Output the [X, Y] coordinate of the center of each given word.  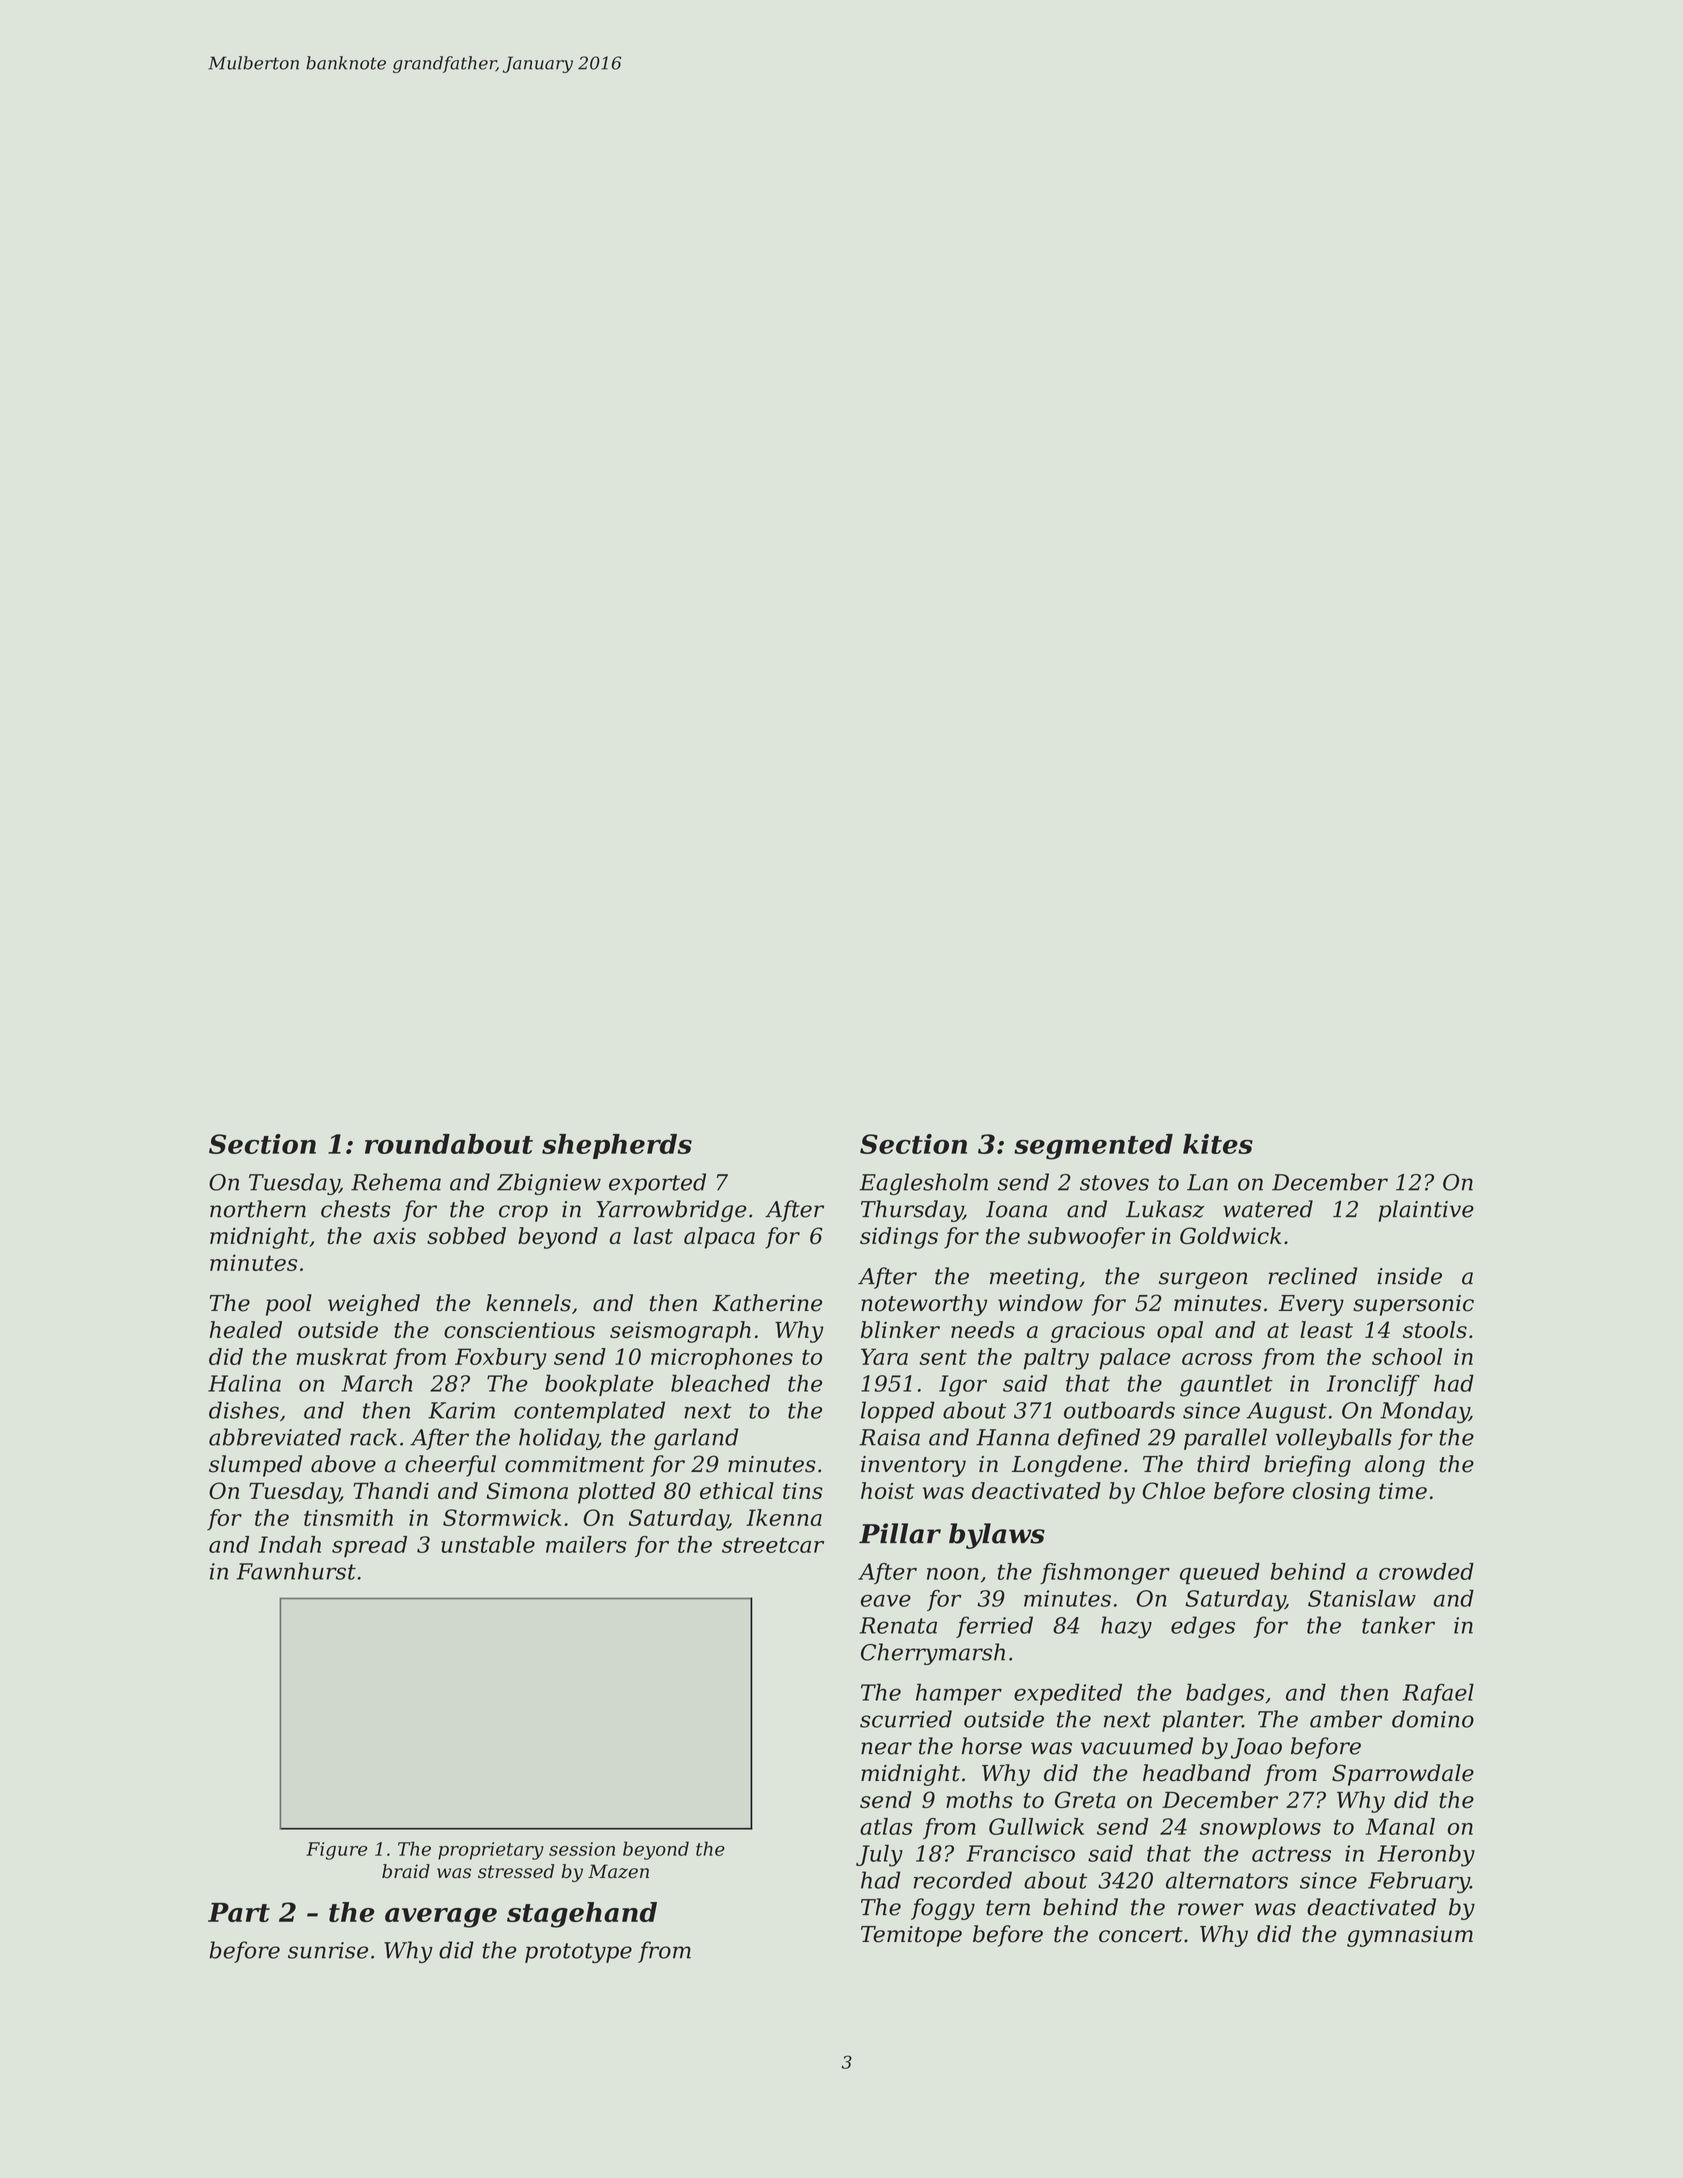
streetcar [773, 1545]
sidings [899, 1238]
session [582, 1849]
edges [1203, 1627]
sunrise [328, 1950]
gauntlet [1226, 1385]
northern [258, 1209]
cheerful [450, 1466]
